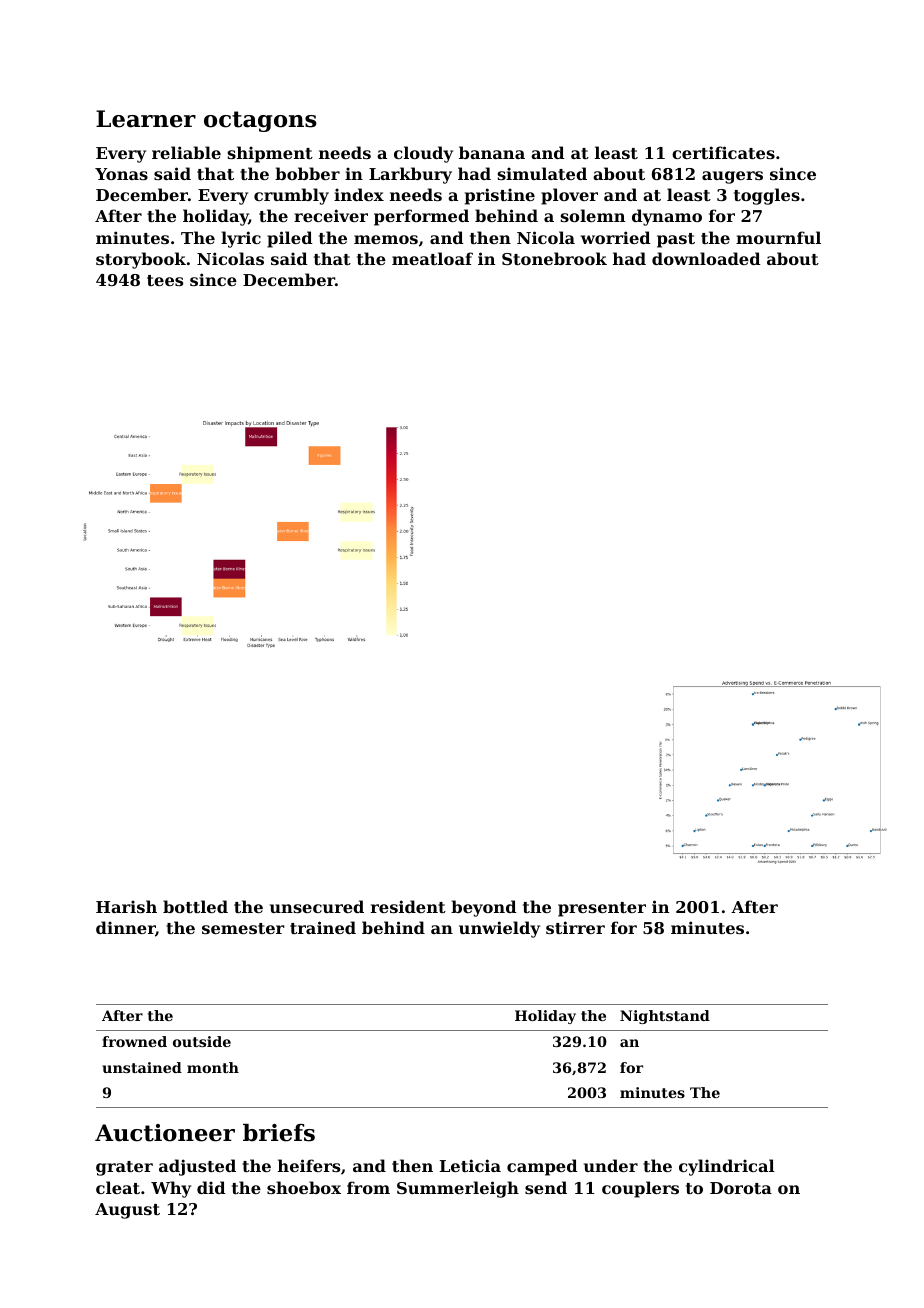  I want to click on Stonebrook, so click(554, 258).
